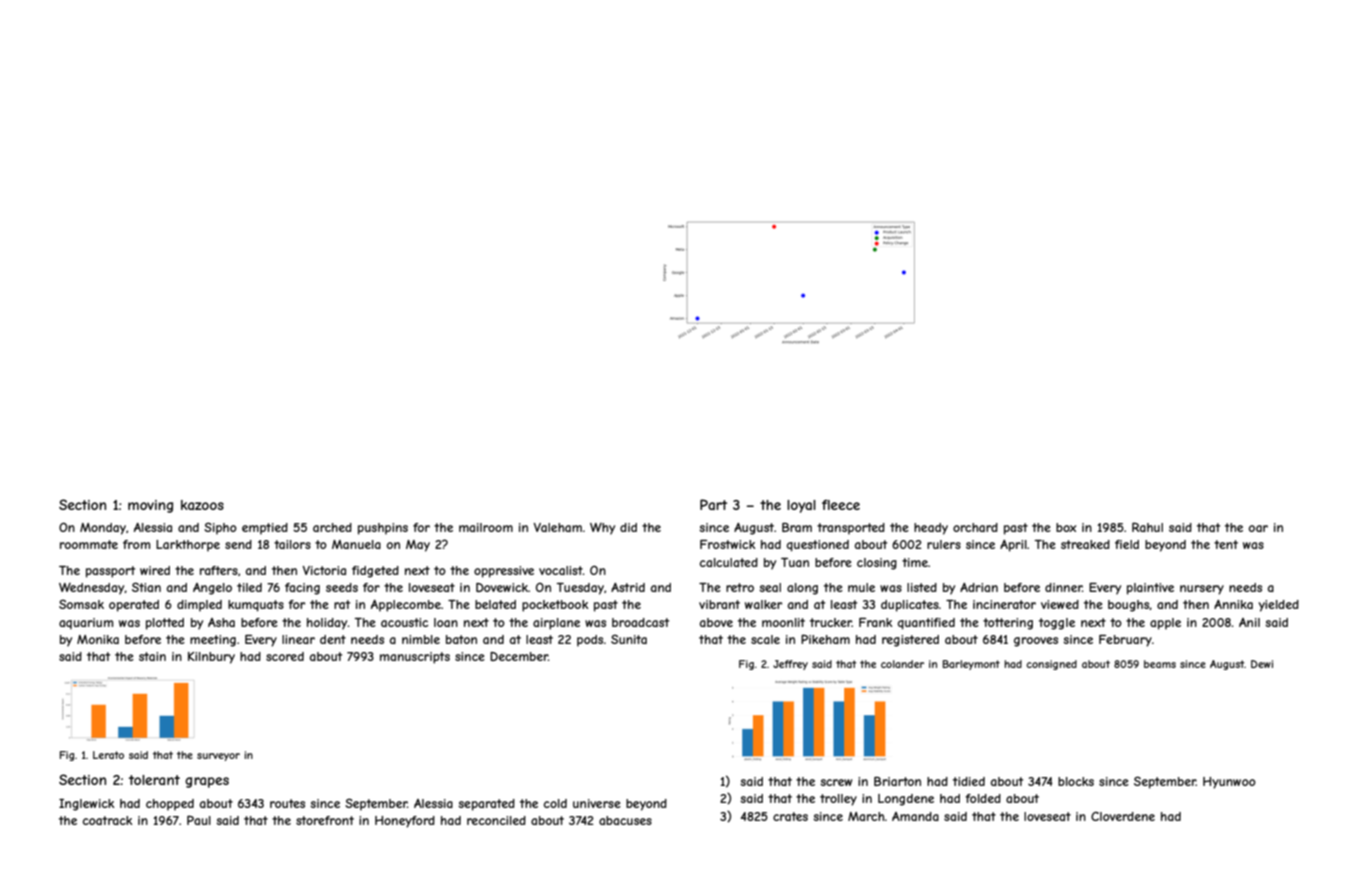 This screenshot has width=1372, height=887. I want to click on moving, so click(150, 506).
